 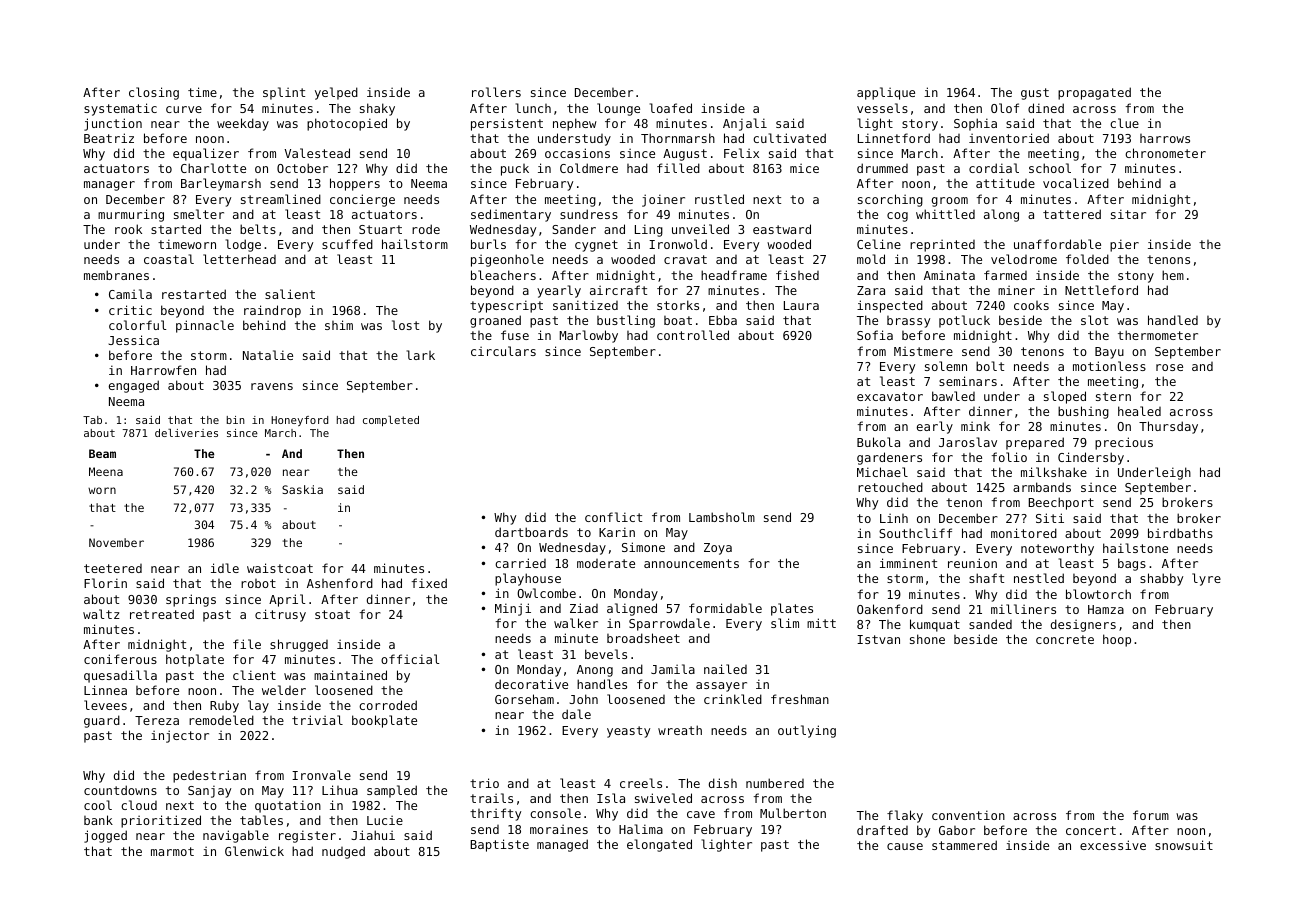 What do you see at coordinates (503, 351) in the image?
I see `circulars` at bounding box center [503, 351].
